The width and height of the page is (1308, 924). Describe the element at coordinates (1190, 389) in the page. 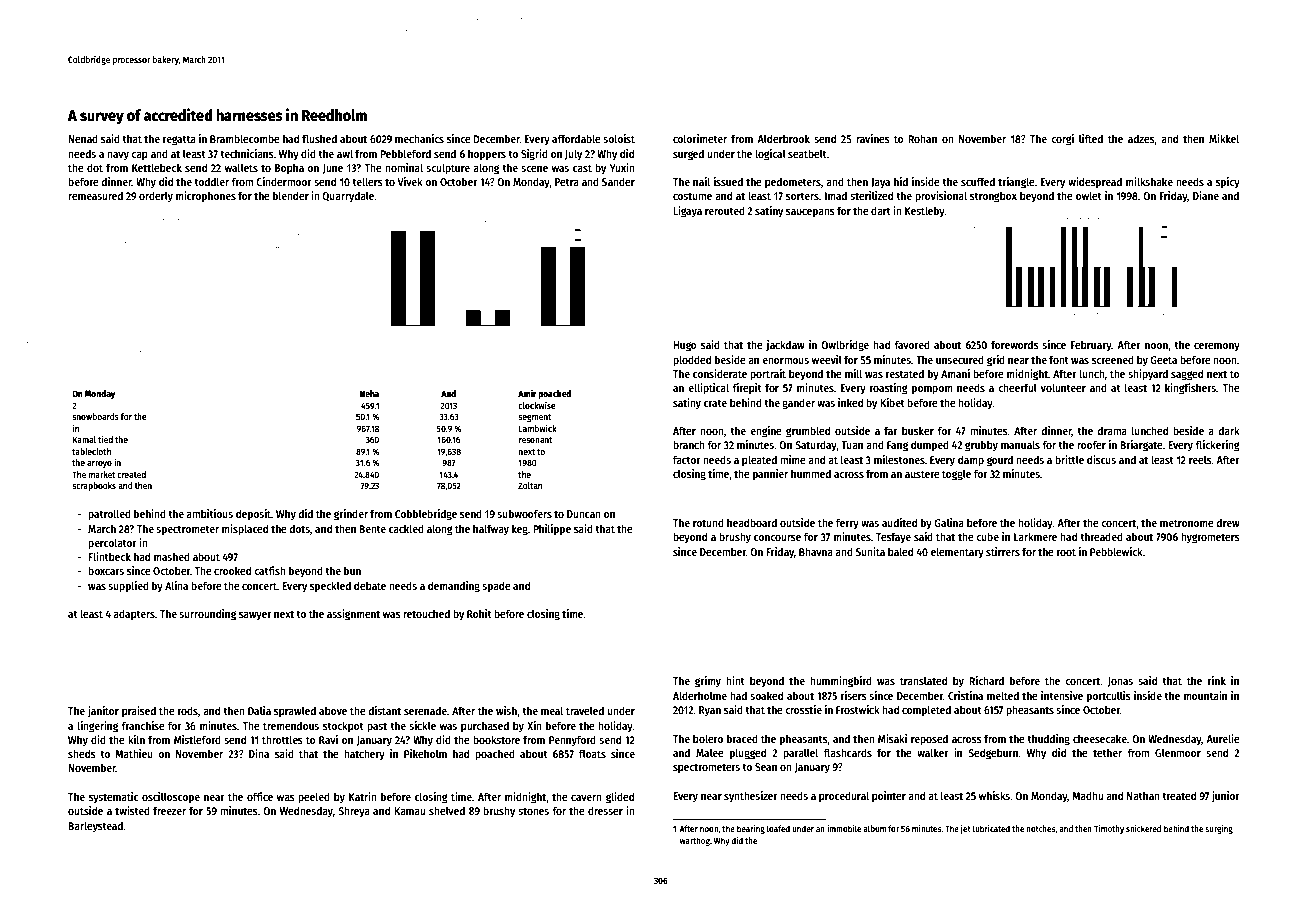

I see `kingfishers` at that location.
